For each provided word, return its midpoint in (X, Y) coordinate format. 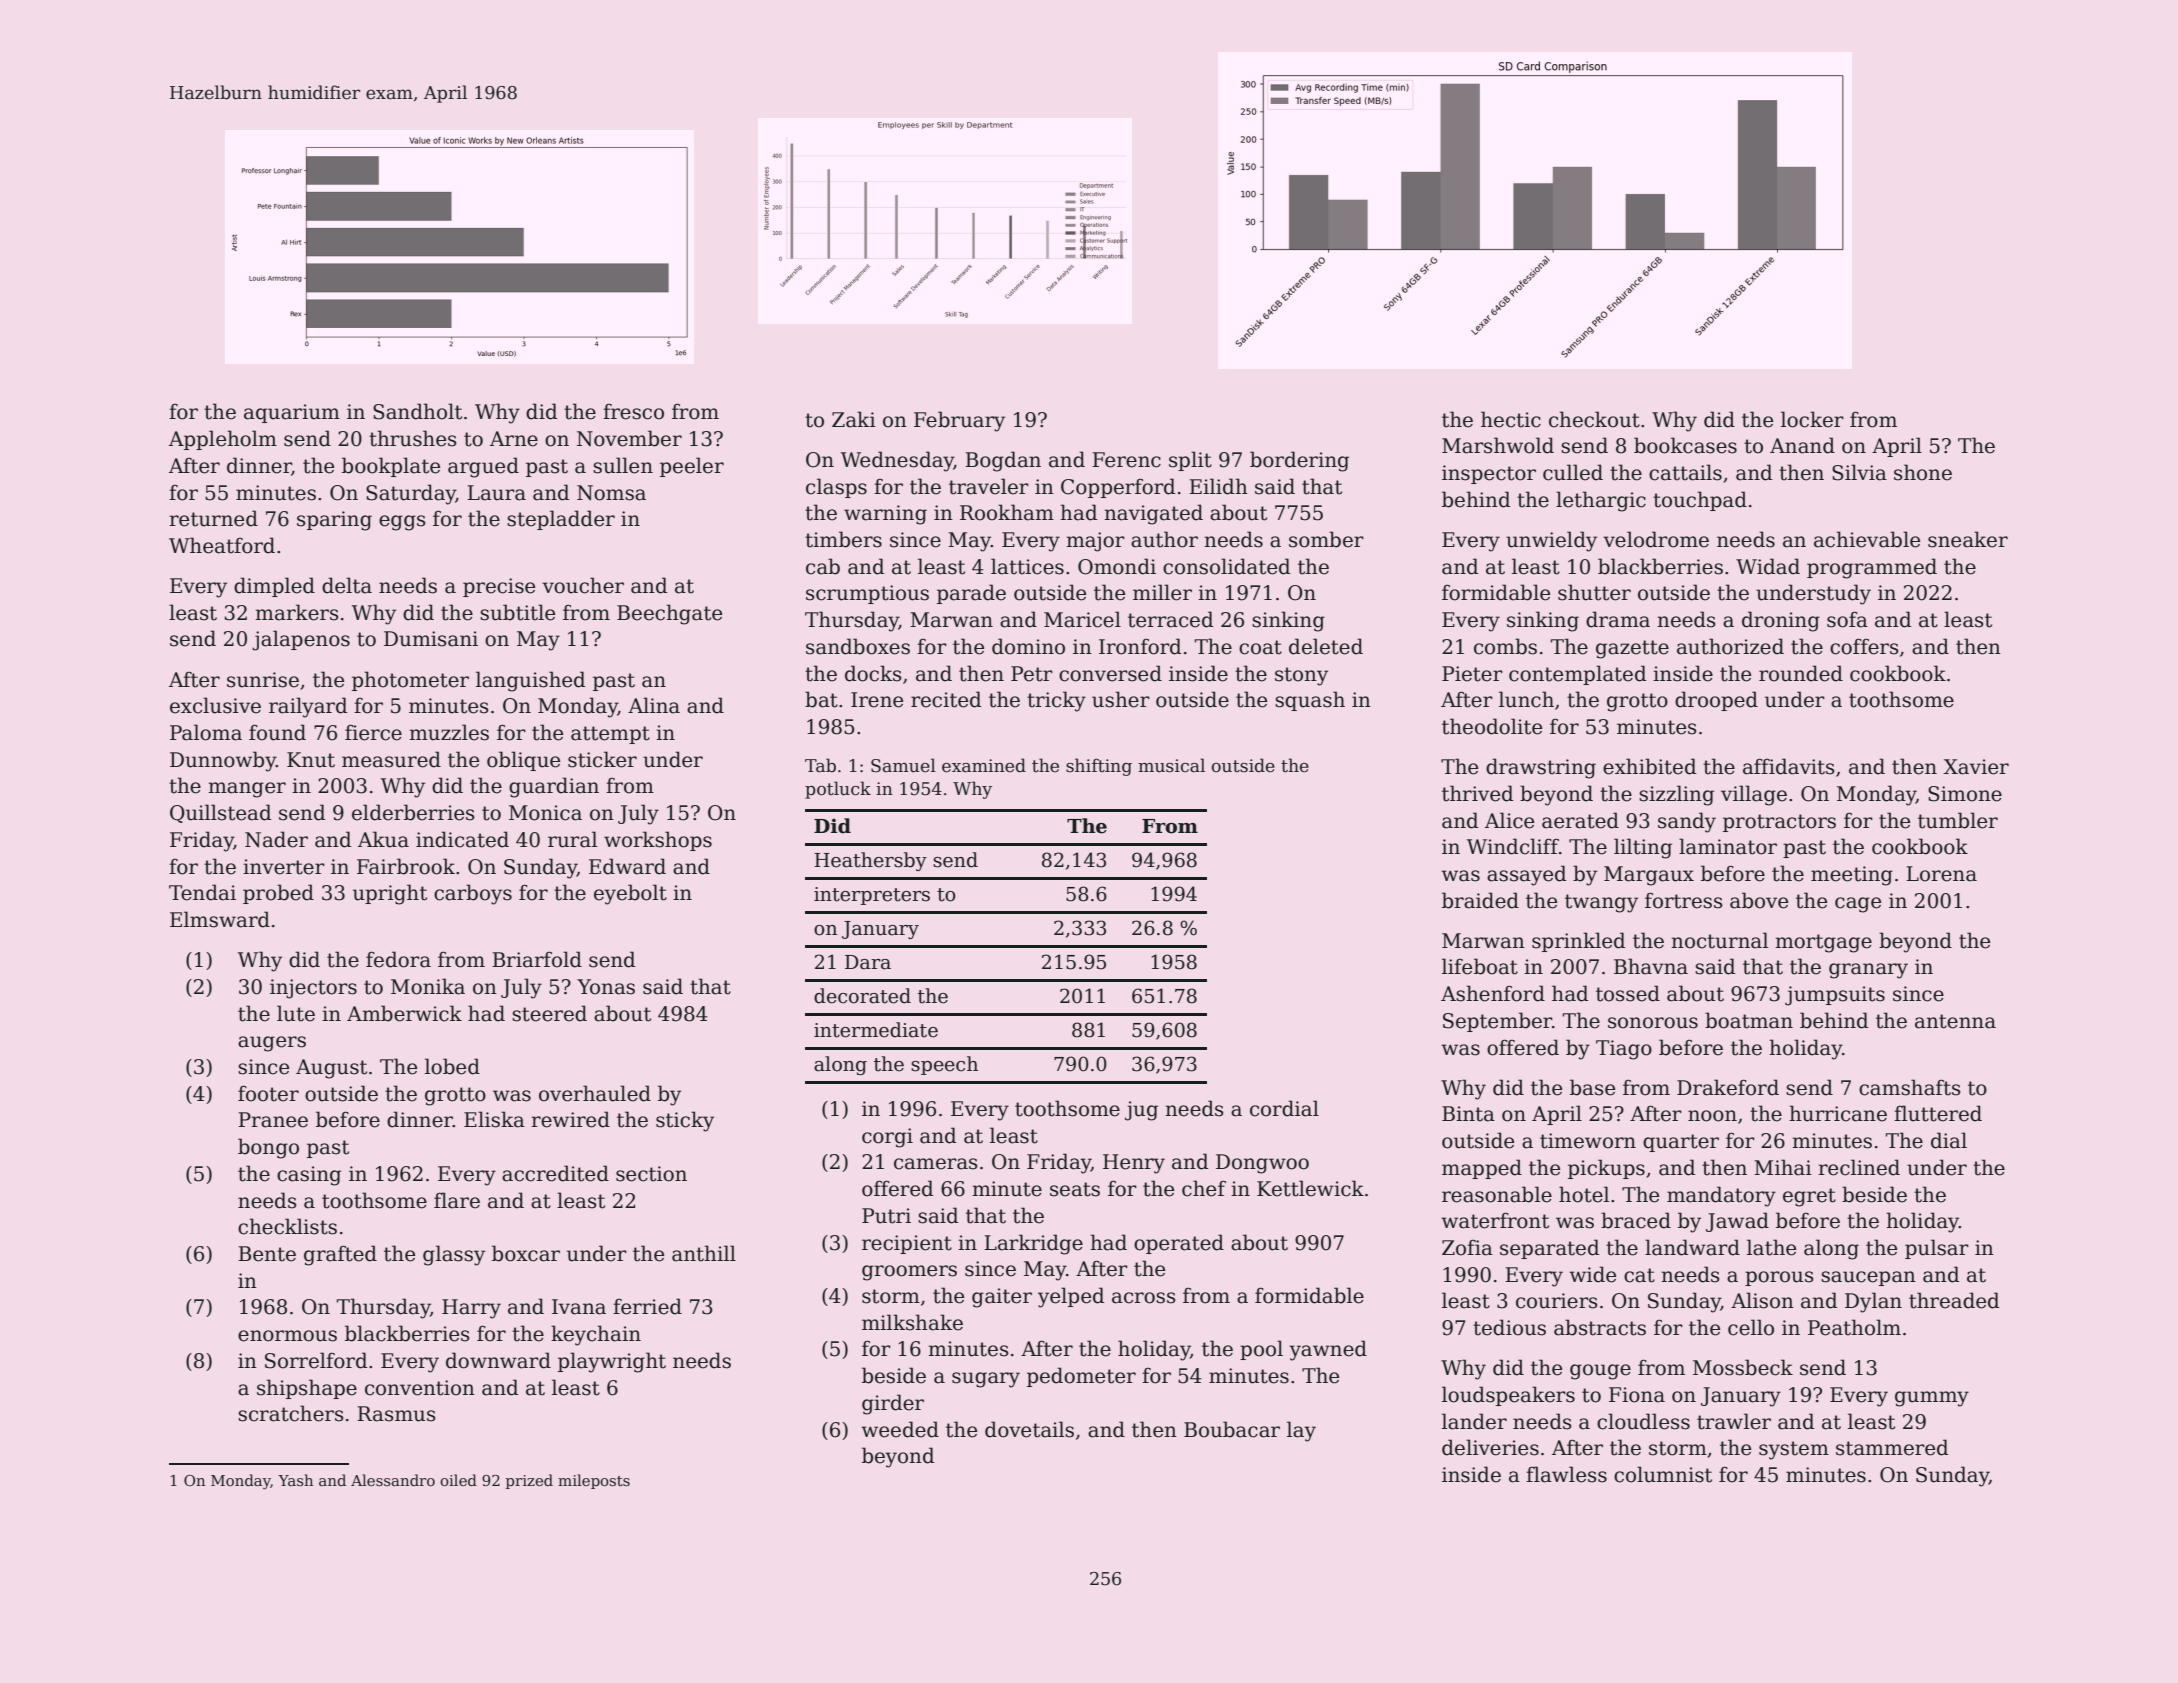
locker (1812, 419)
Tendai (202, 892)
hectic (1511, 419)
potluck (838, 790)
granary (1868, 971)
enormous (287, 1336)
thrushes (413, 438)
